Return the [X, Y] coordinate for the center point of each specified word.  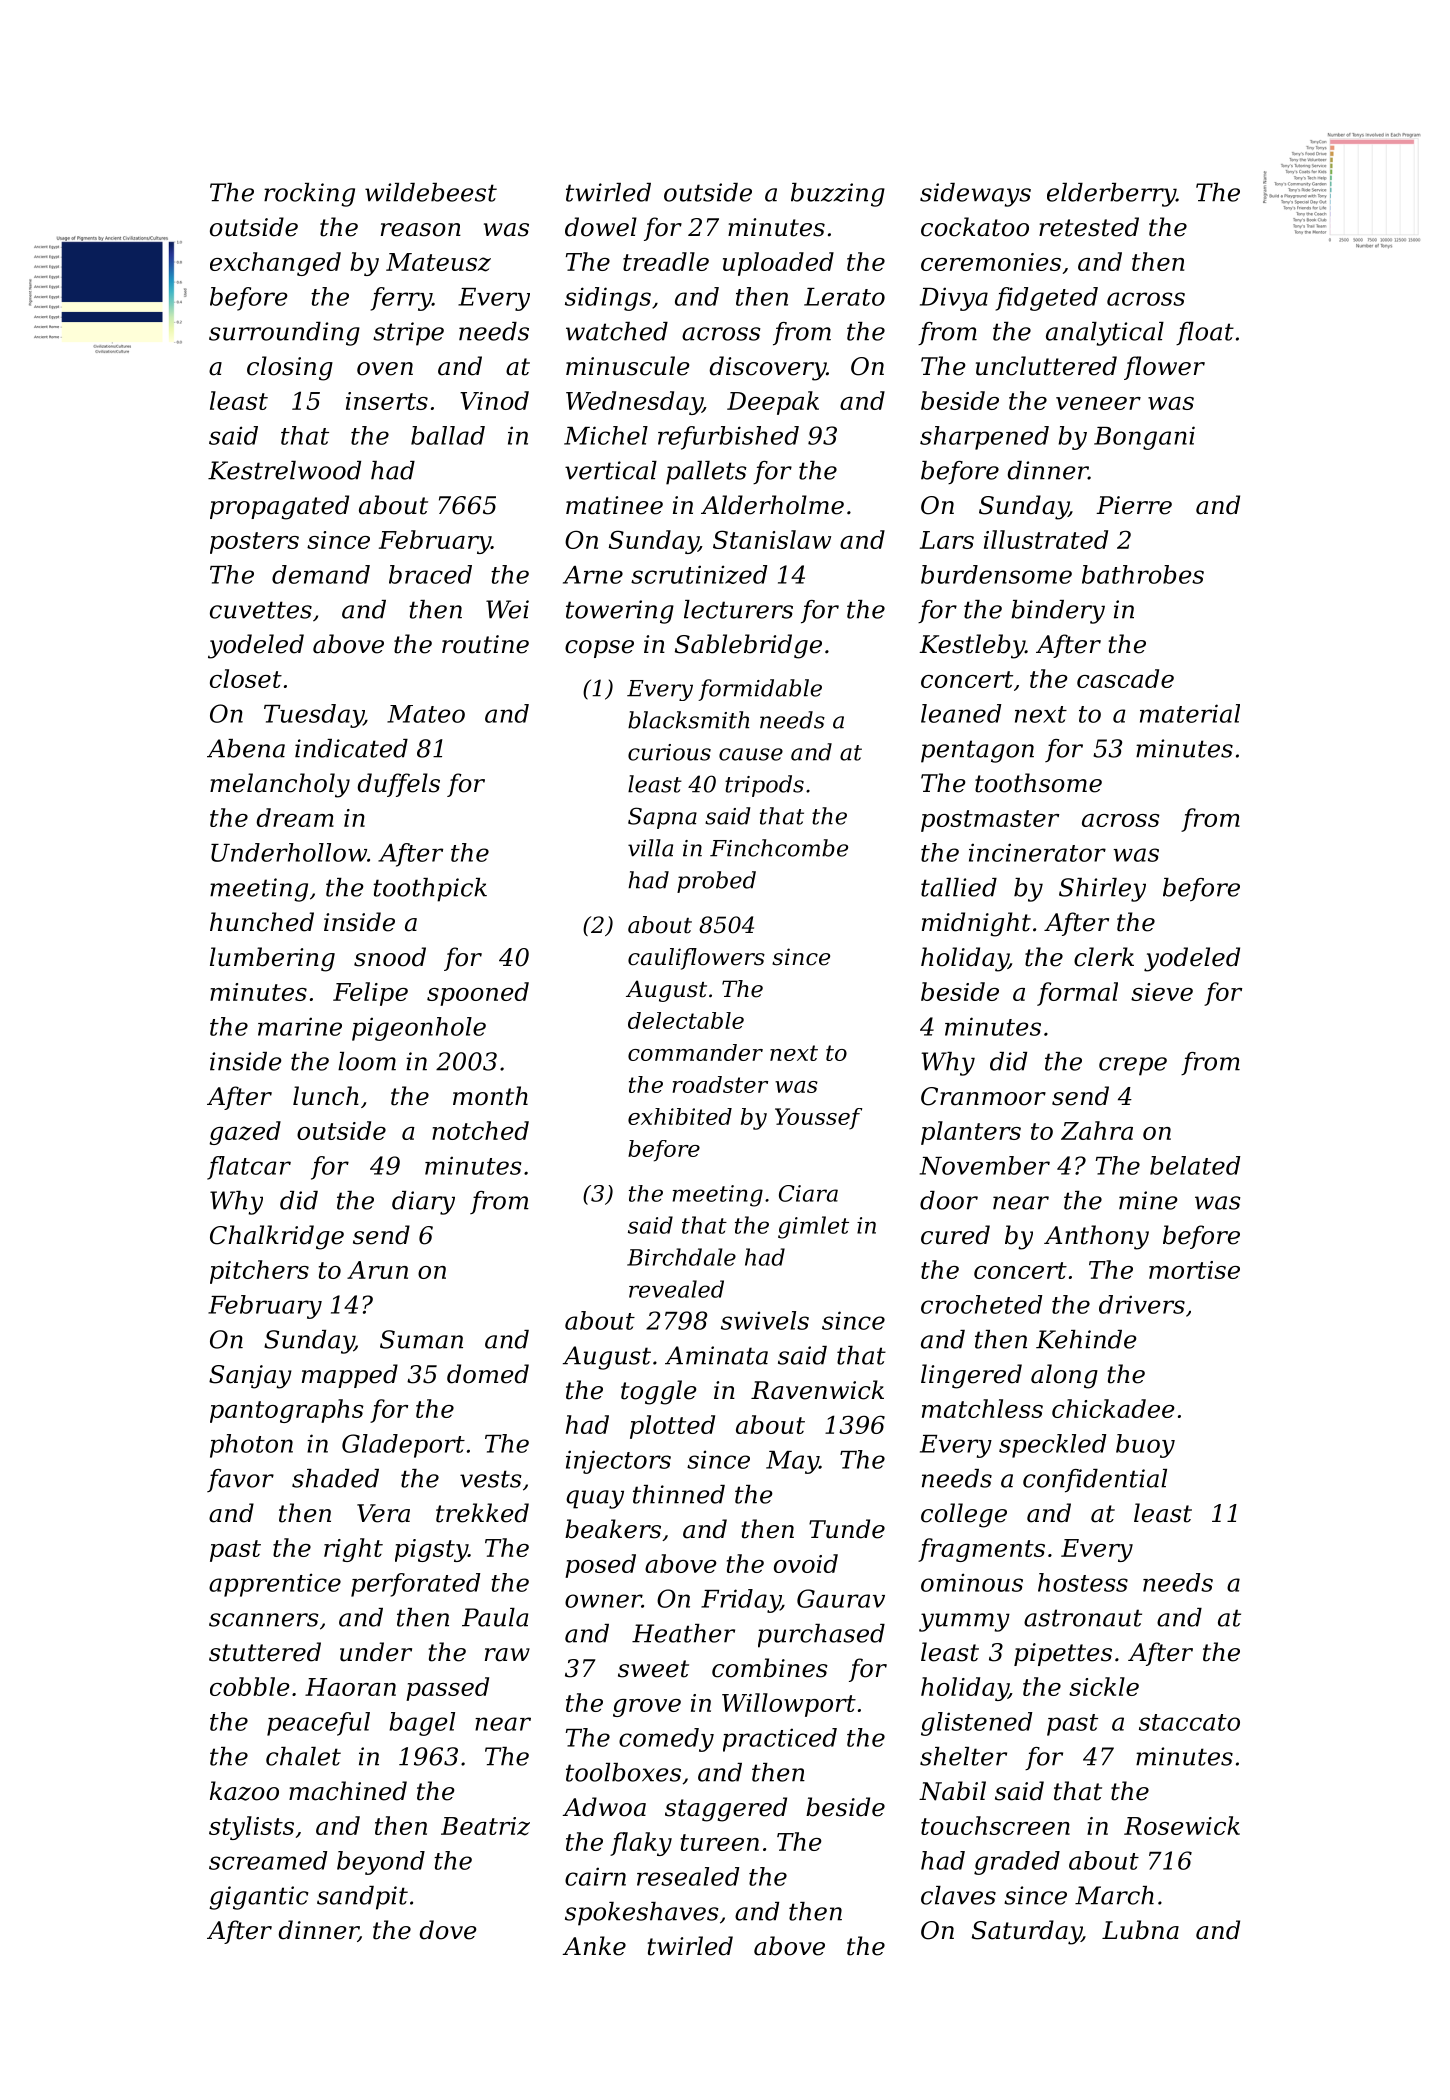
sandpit [362, 1898]
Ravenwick [817, 1390]
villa [650, 848]
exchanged [275, 264]
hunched [262, 922]
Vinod [494, 400]
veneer [1098, 403]
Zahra [1097, 1130]
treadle [666, 261]
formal [1077, 994]
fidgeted [1047, 299]
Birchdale [681, 1257]
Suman [421, 1339]
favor [240, 1480]
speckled [1052, 1446]
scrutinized [699, 574]
